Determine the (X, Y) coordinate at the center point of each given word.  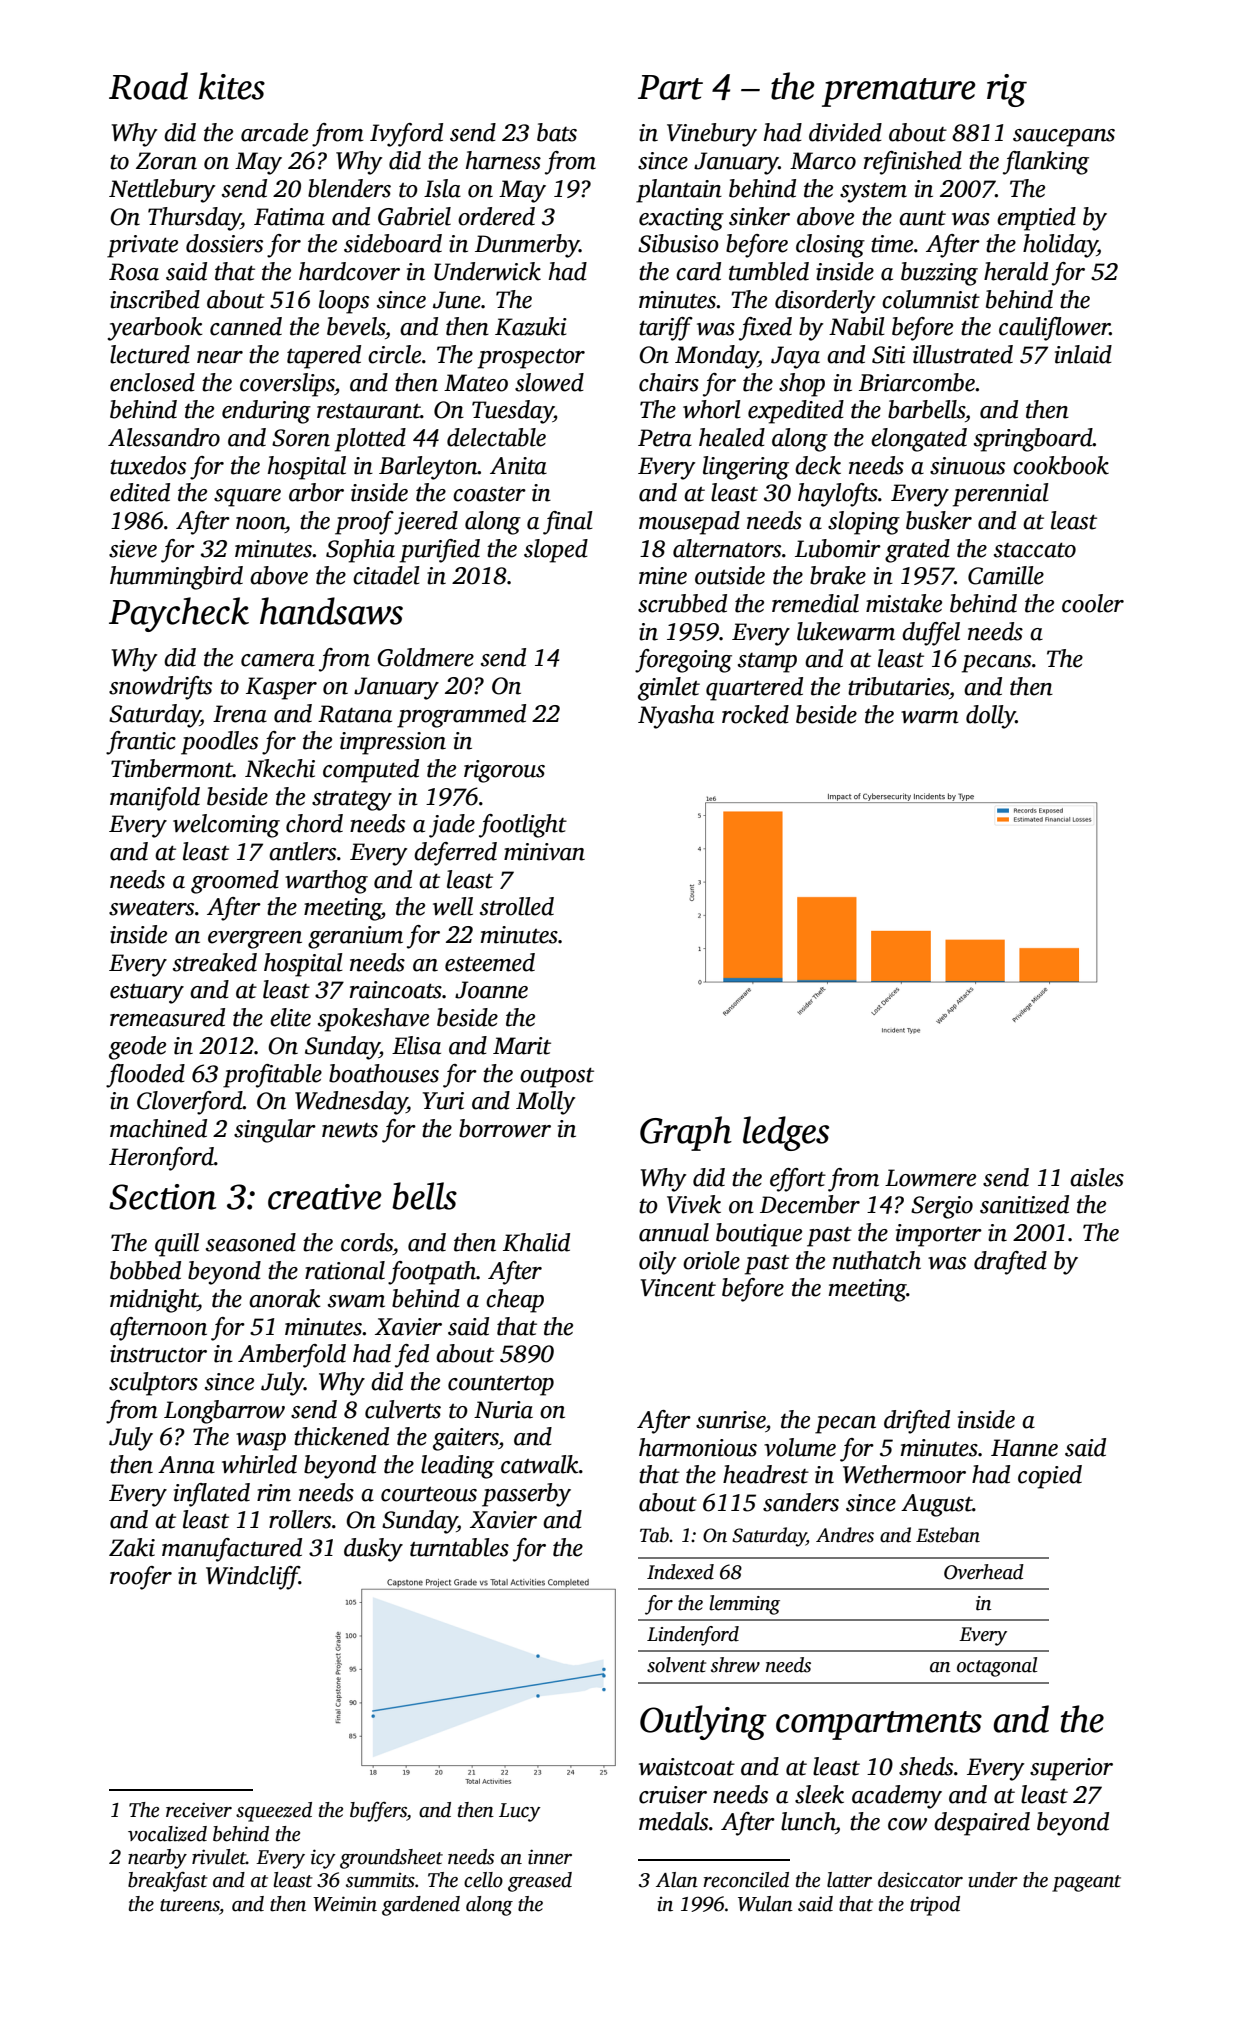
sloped (556, 551)
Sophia (360, 551)
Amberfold (292, 1356)
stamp (767, 663)
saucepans (1064, 138)
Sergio (942, 1207)
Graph (686, 1133)
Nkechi (280, 768)
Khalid (536, 1242)
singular (275, 1131)
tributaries (898, 686)
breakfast (168, 1881)
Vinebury (712, 135)
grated (917, 551)
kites (232, 86)
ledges (786, 1133)
